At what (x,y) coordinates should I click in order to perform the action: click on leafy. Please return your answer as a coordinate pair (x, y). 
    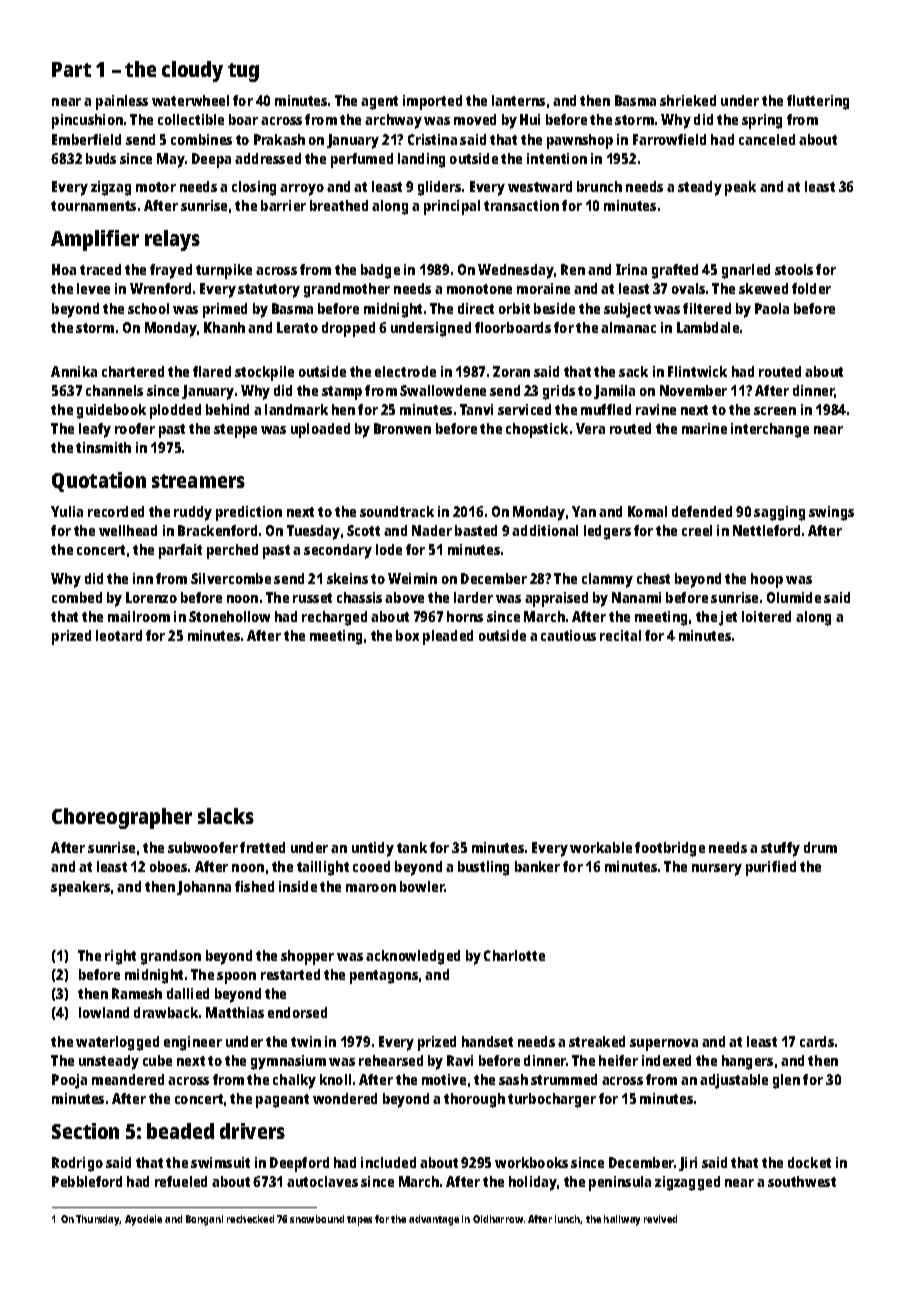
    Looking at the image, I should click on (95, 430).
